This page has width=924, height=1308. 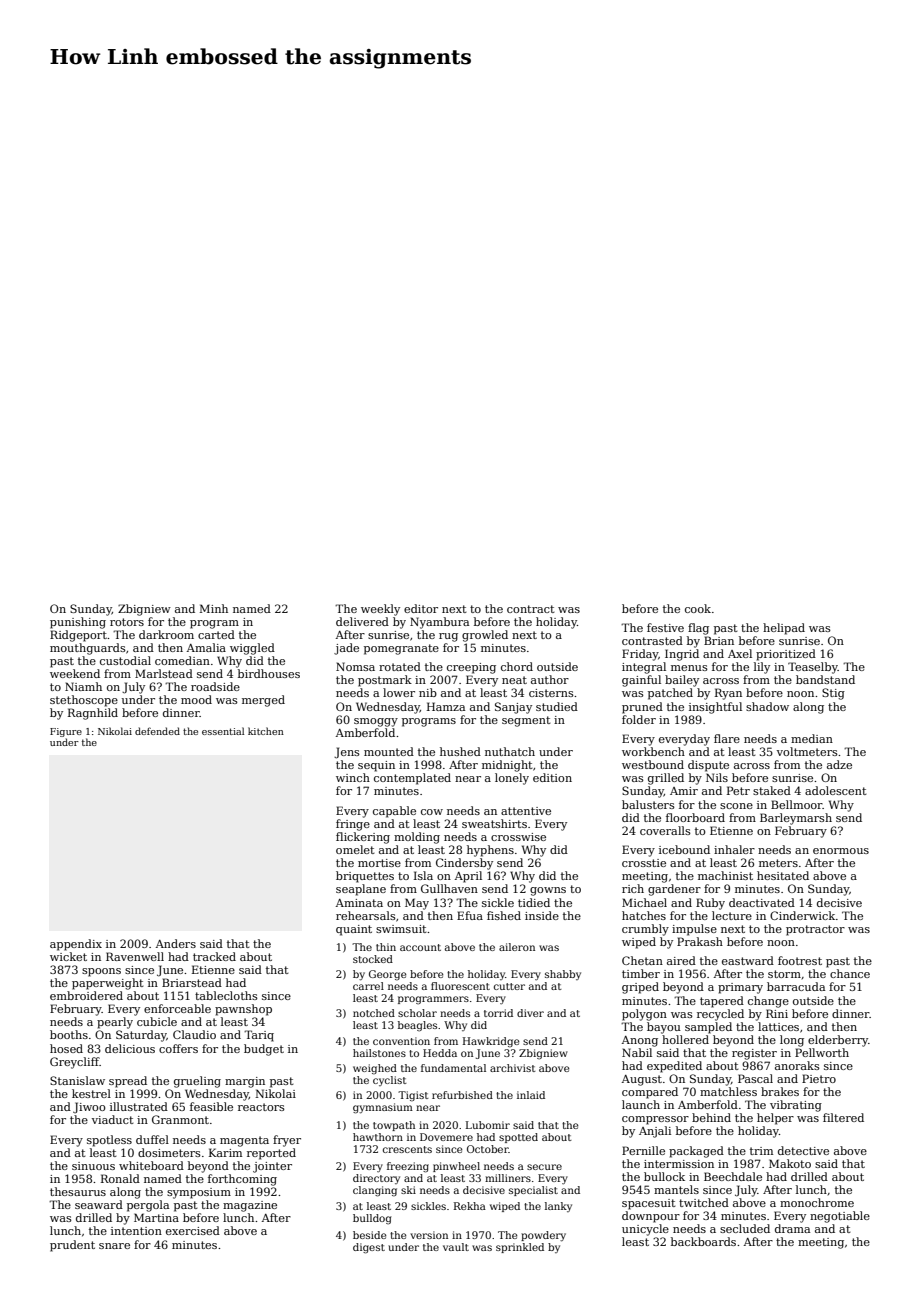 What do you see at coordinates (784, 629) in the page?
I see `helipad` at bounding box center [784, 629].
